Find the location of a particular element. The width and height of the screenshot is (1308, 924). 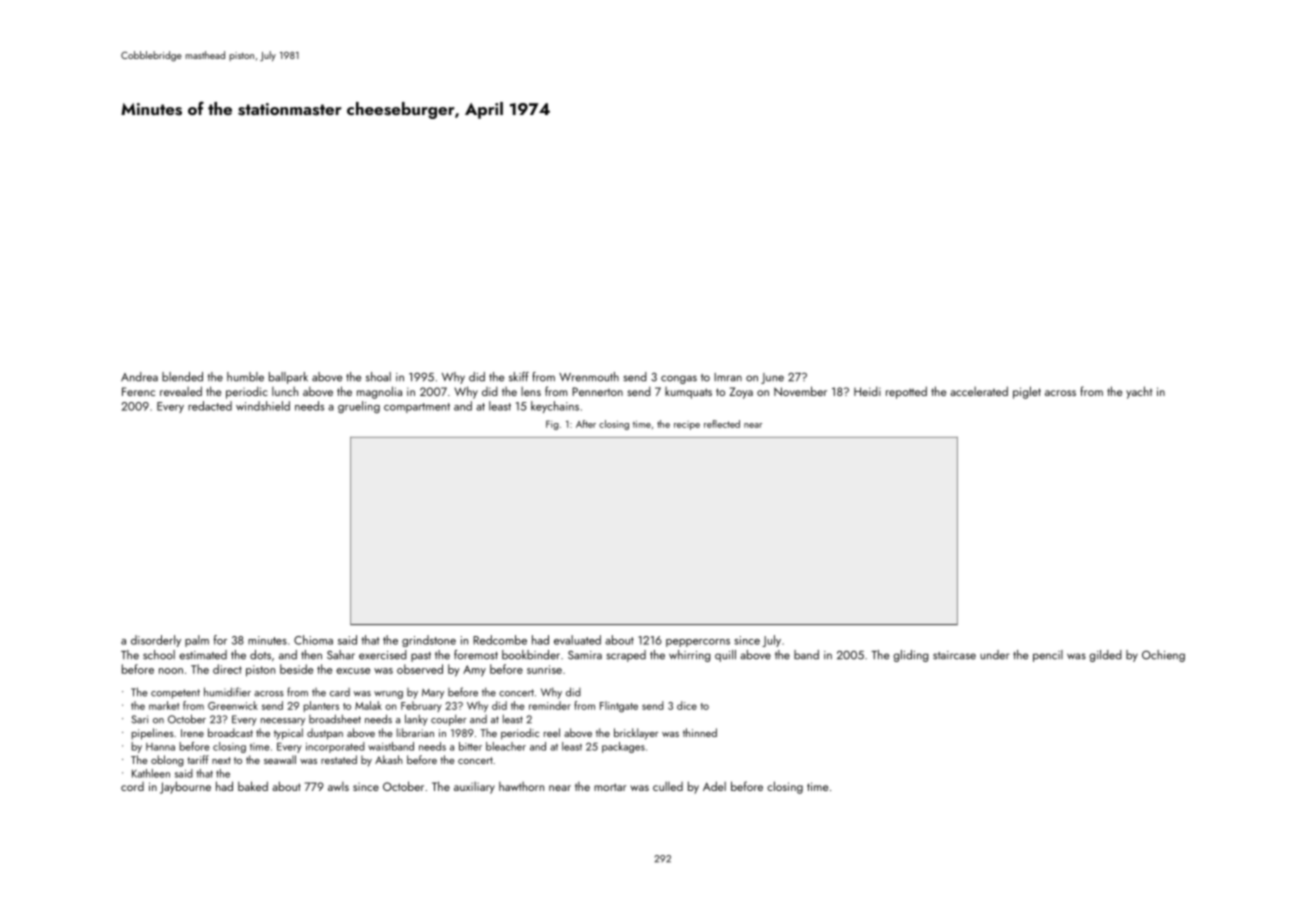

peppercorns is located at coordinates (698, 643).
